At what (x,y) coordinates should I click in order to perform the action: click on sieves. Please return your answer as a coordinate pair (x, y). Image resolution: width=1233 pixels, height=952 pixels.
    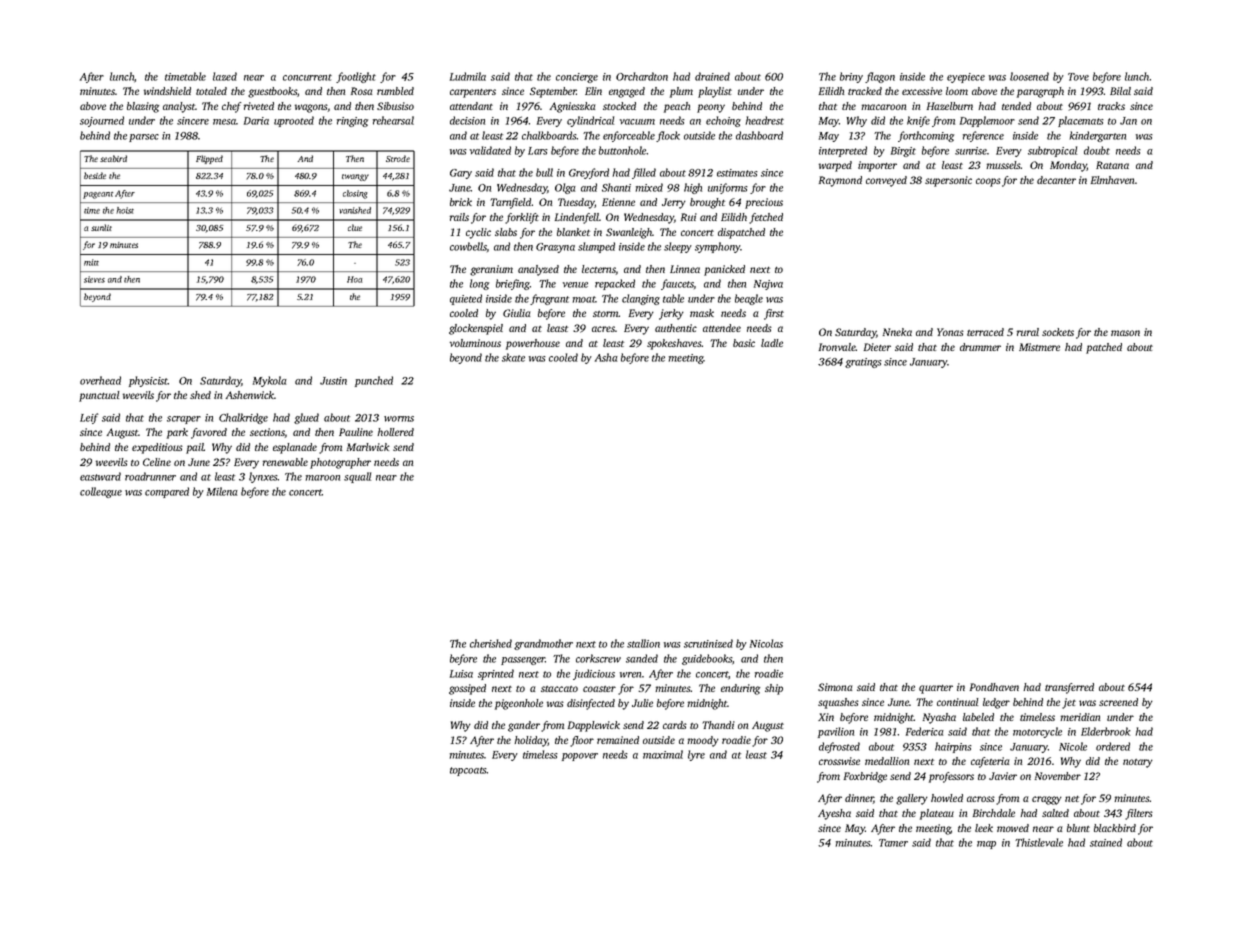
    Looking at the image, I should click on (94, 279).
